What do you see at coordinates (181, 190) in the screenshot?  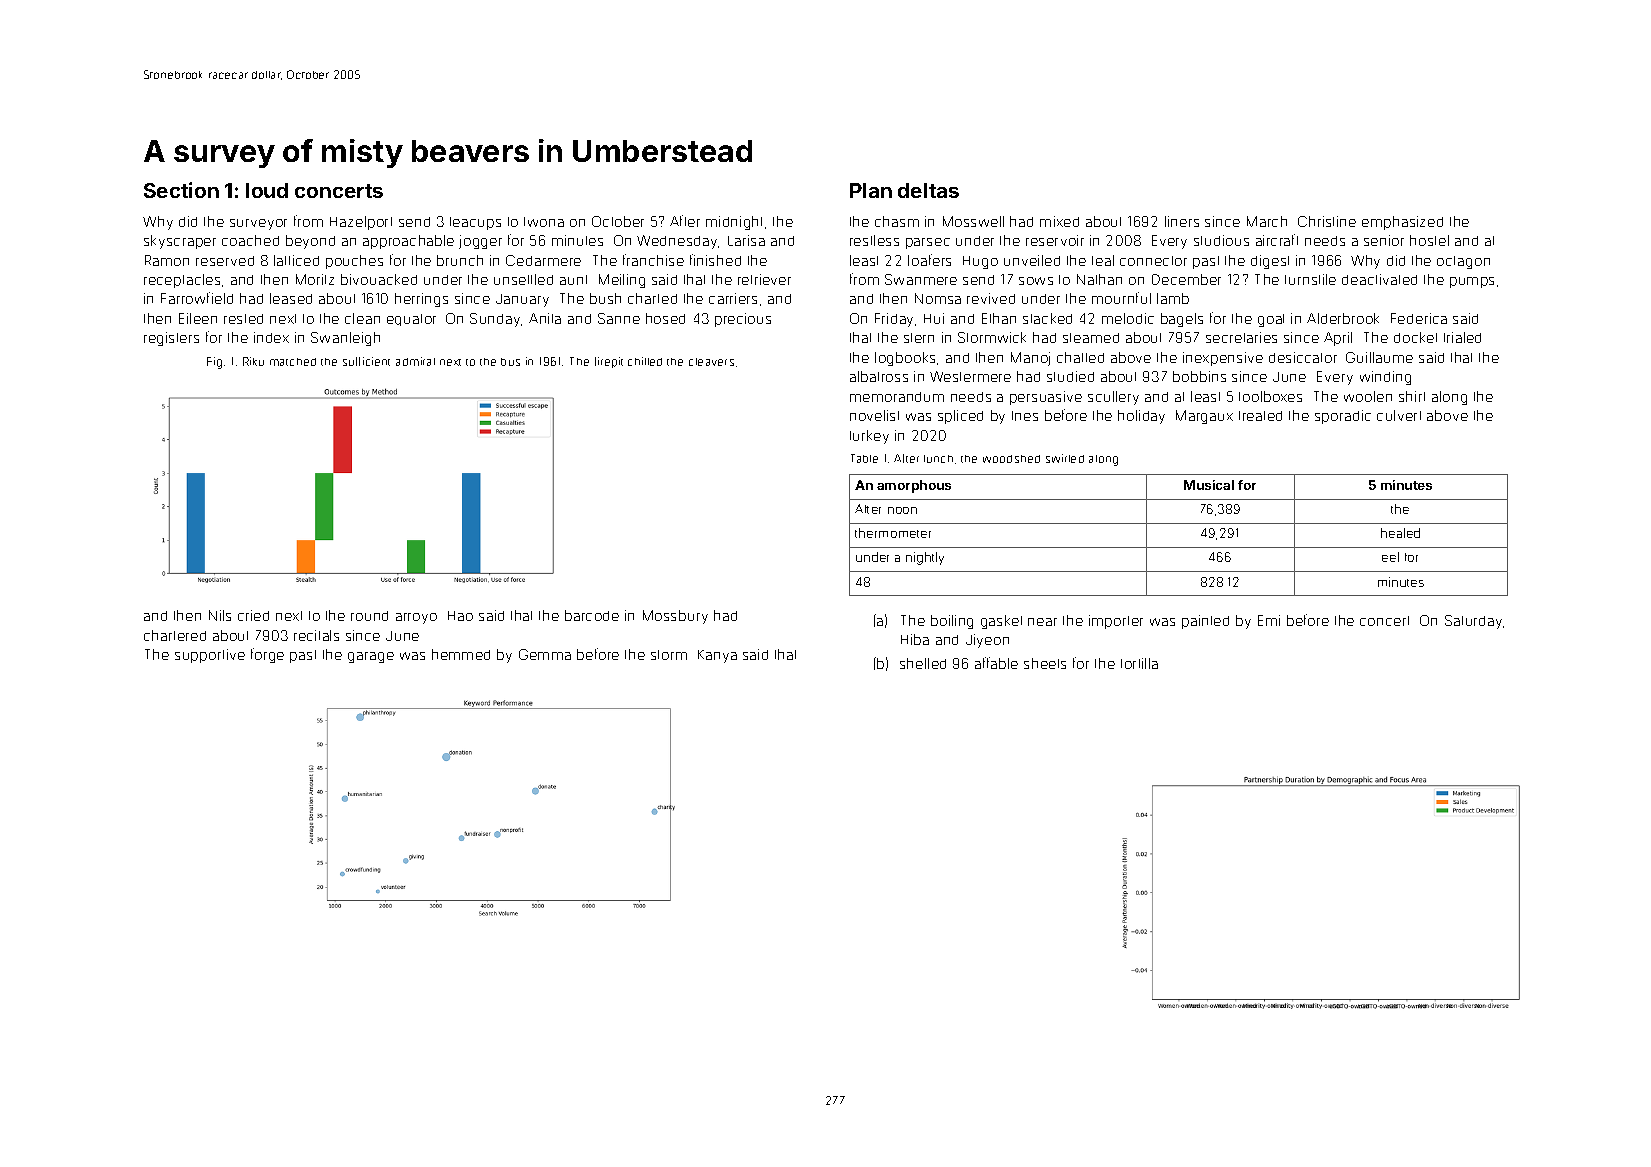 I see `Section` at bounding box center [181, 190].
